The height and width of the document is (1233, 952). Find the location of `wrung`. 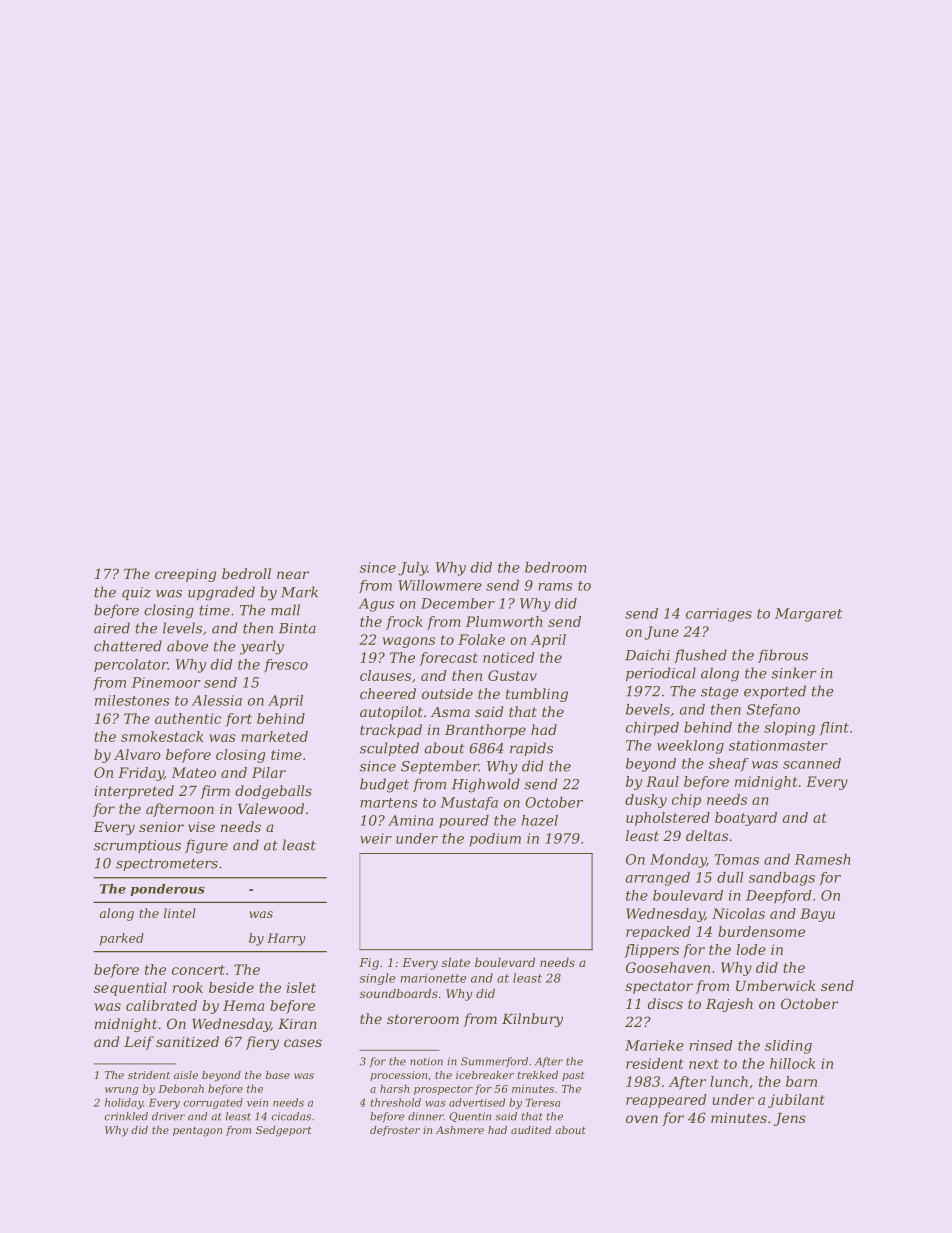

wrung is located at coordinates (121, 1091).
